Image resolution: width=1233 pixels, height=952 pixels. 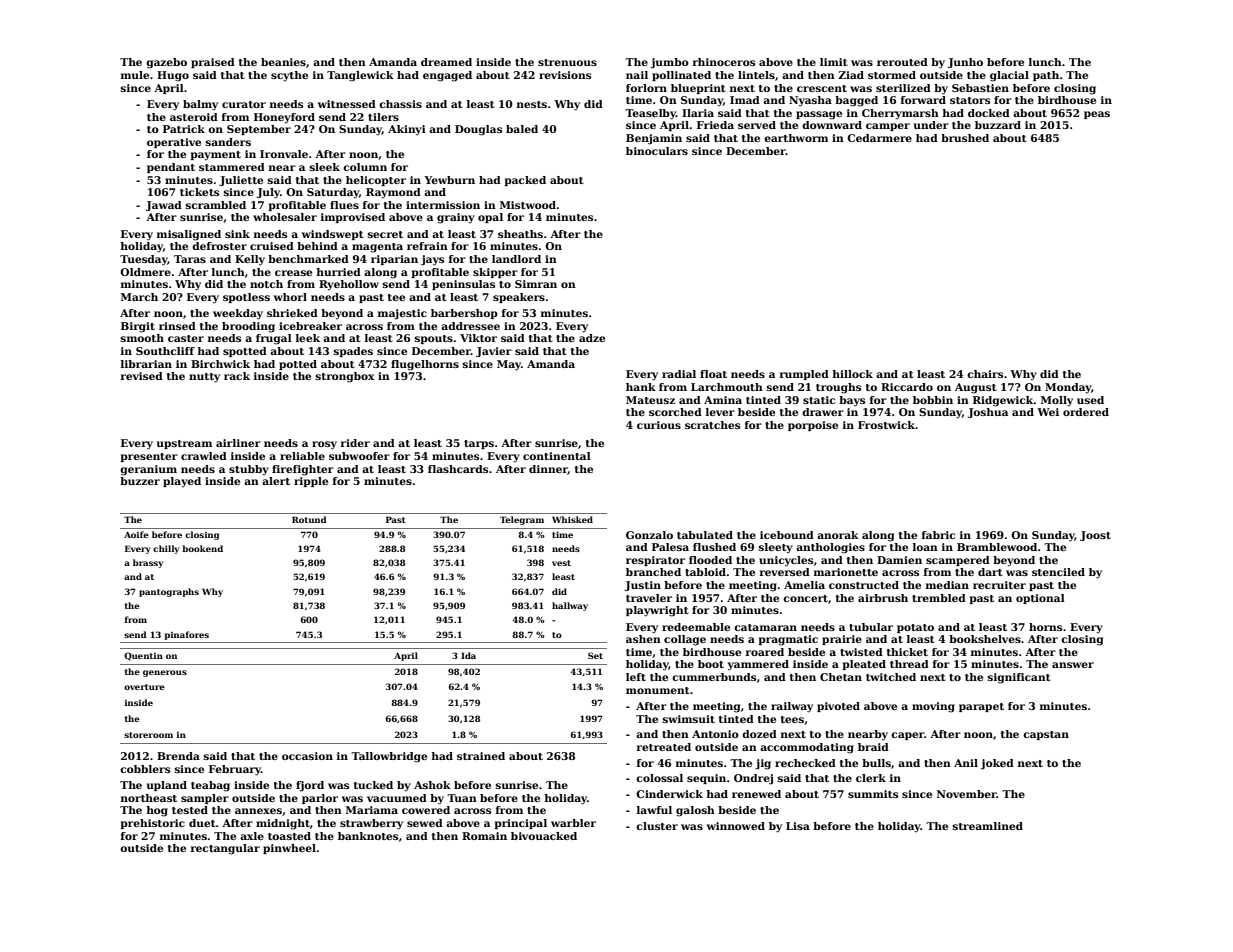 What do you see at coordinates (567, 62) in the screenshot?
I see `strenuous` at bounding box center [567, 62].
